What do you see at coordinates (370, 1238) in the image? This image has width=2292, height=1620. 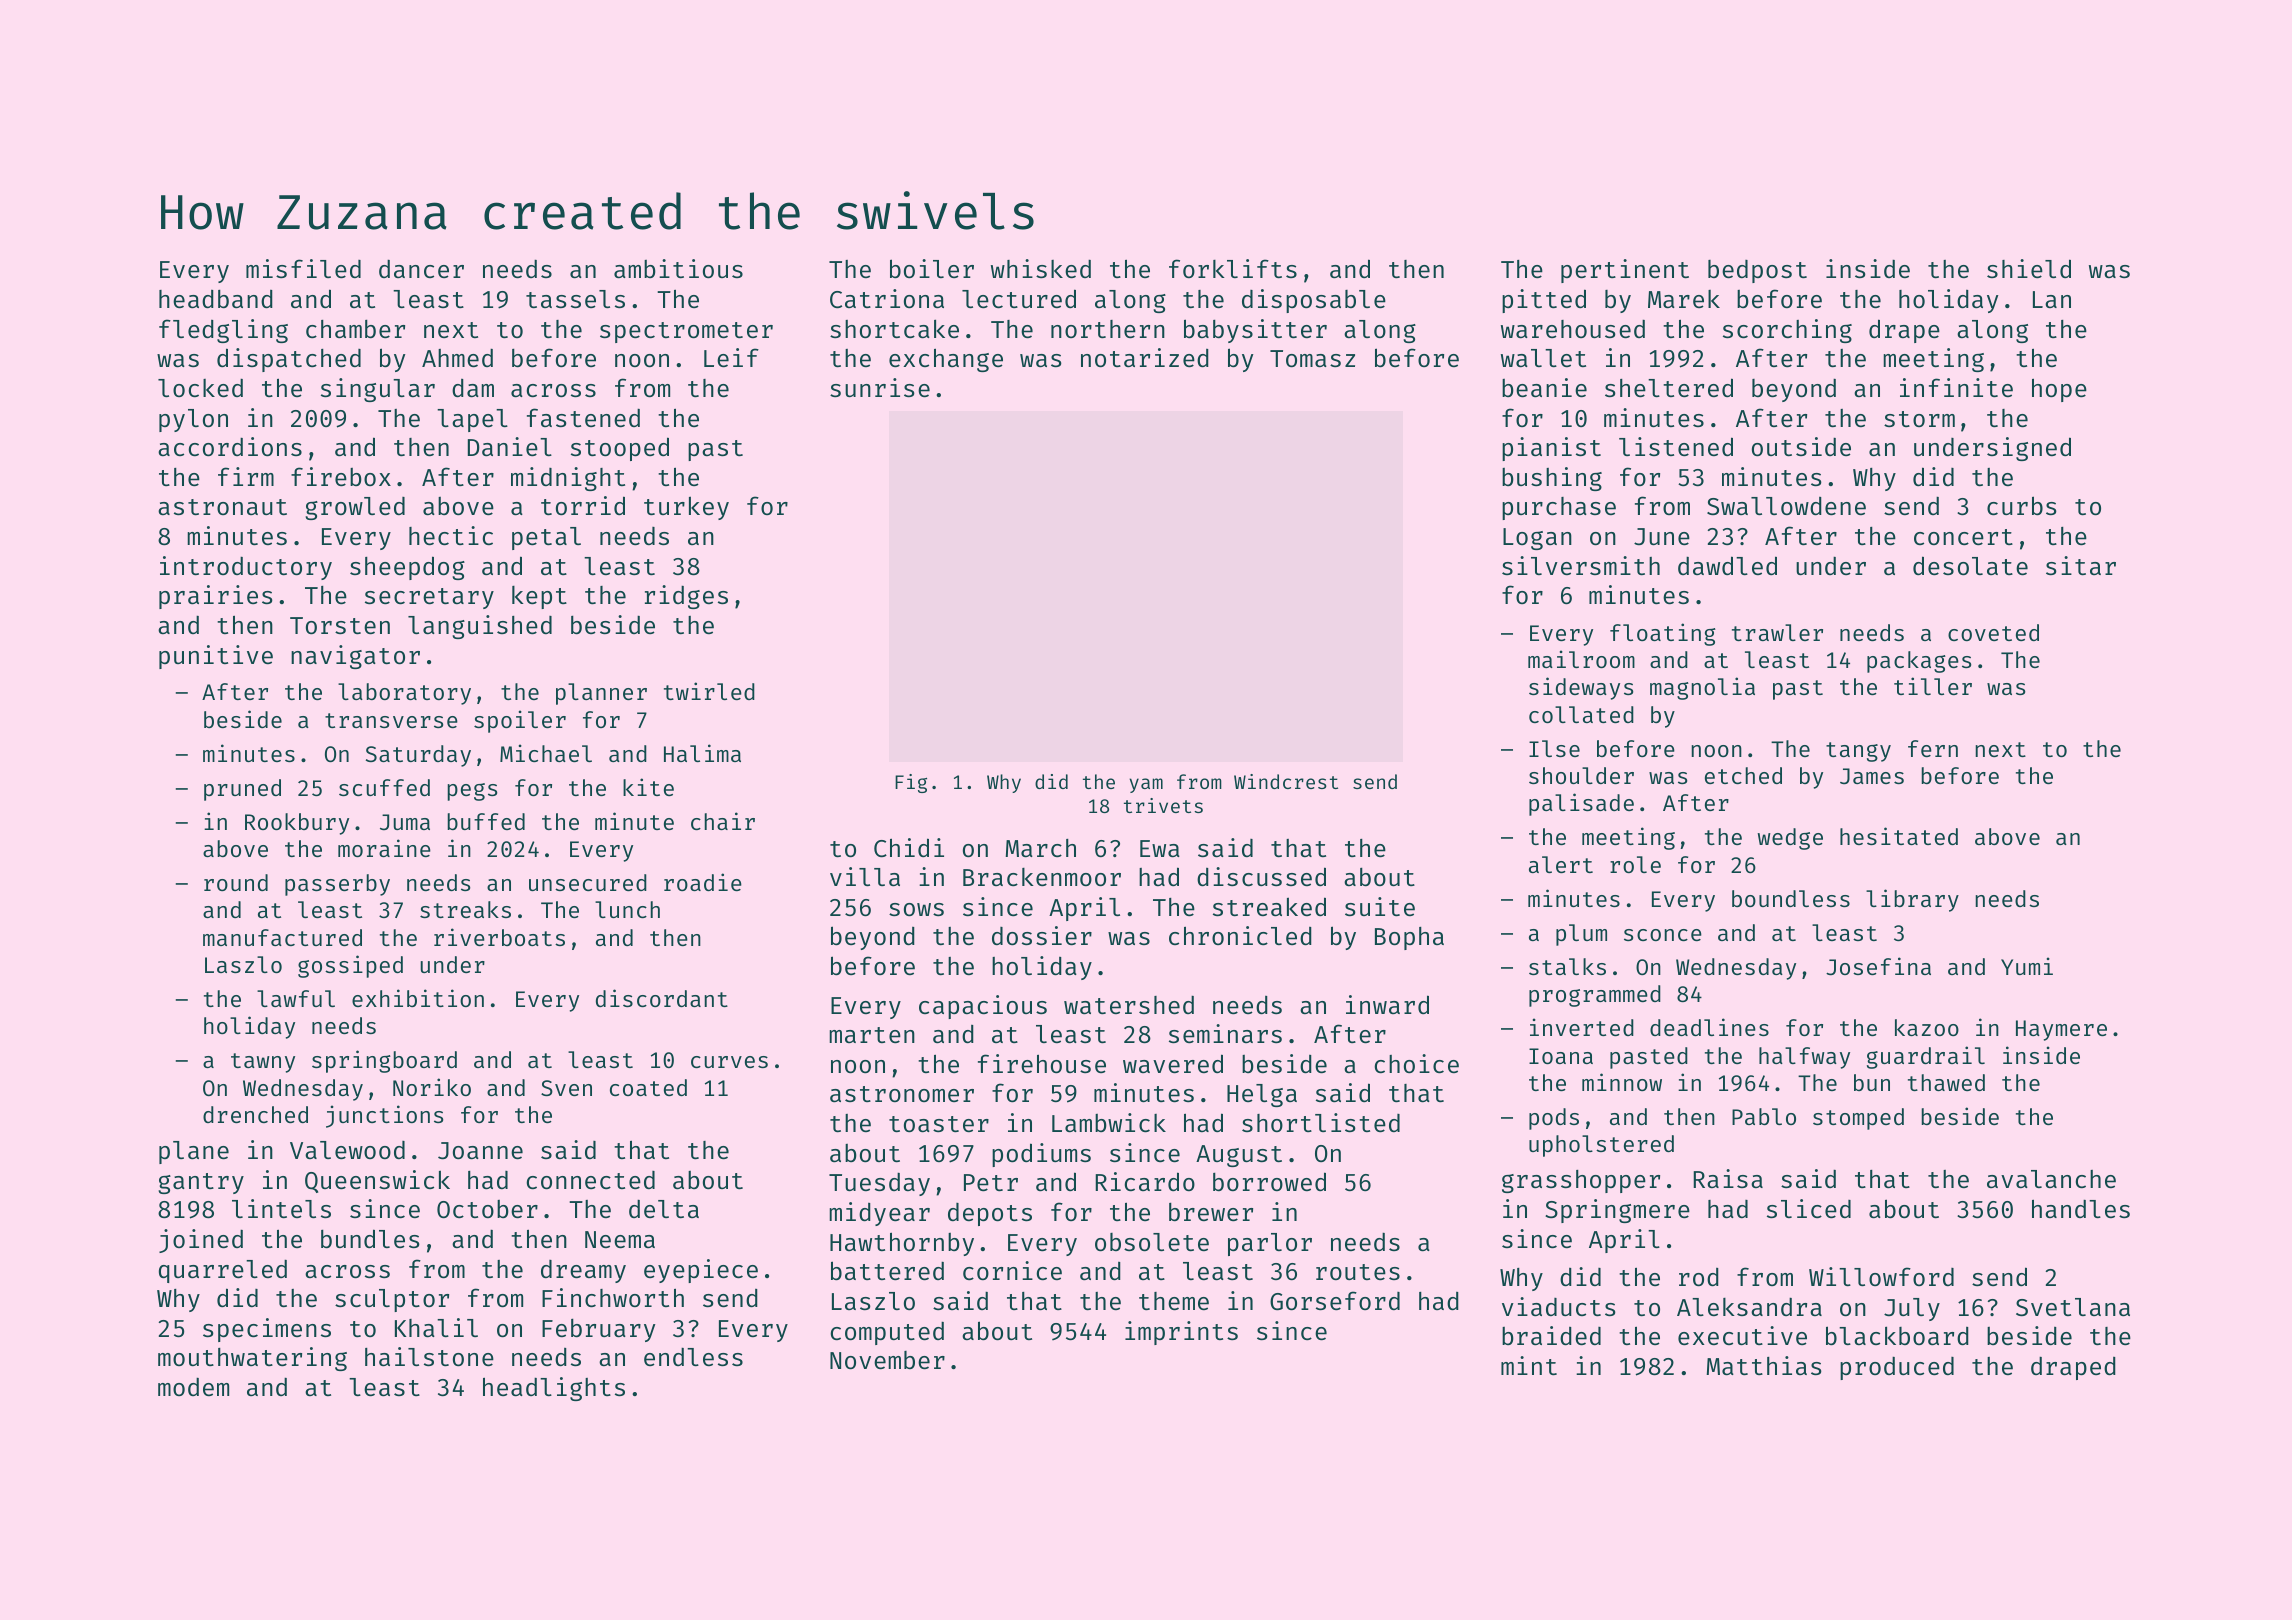 I see `bundles` at bounding box center [370, 1238].
